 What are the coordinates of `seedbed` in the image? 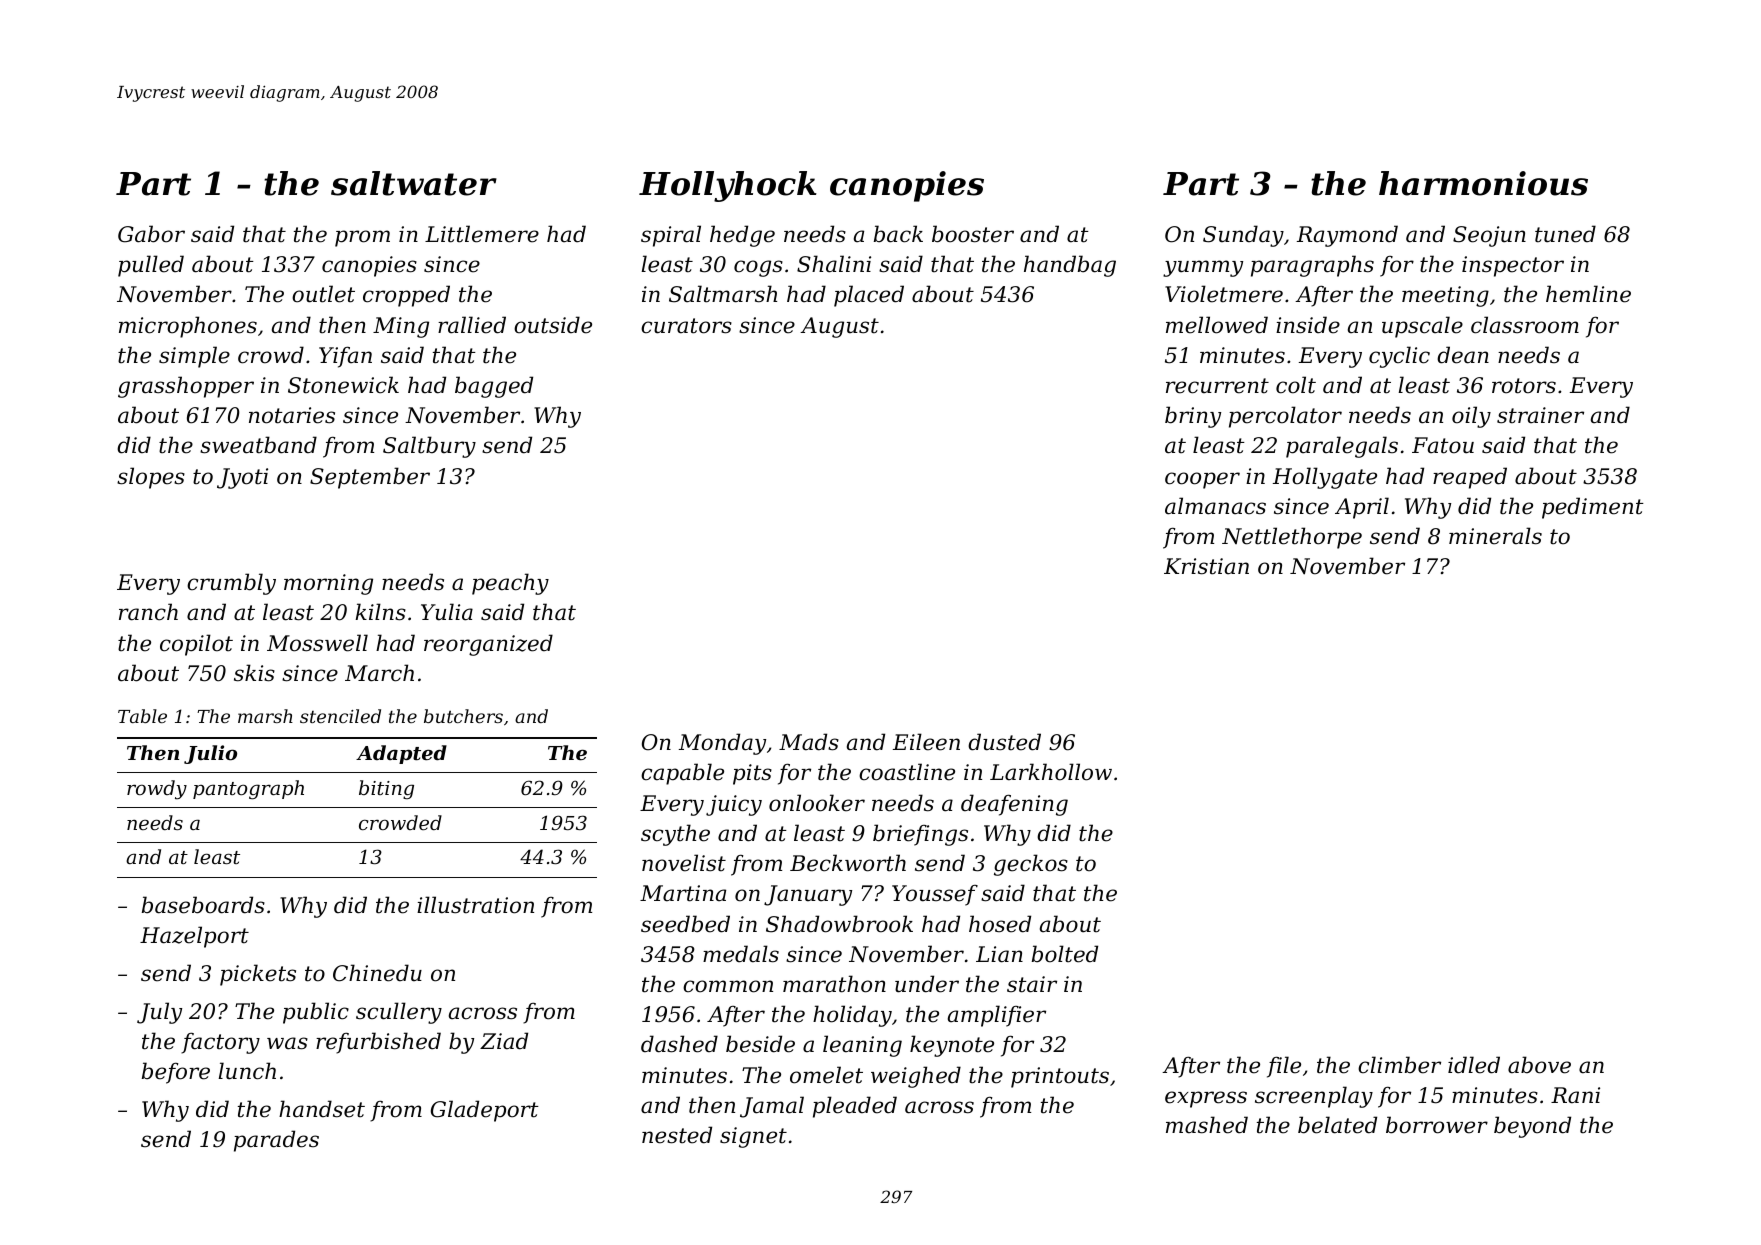 It's located at (685, 924).
